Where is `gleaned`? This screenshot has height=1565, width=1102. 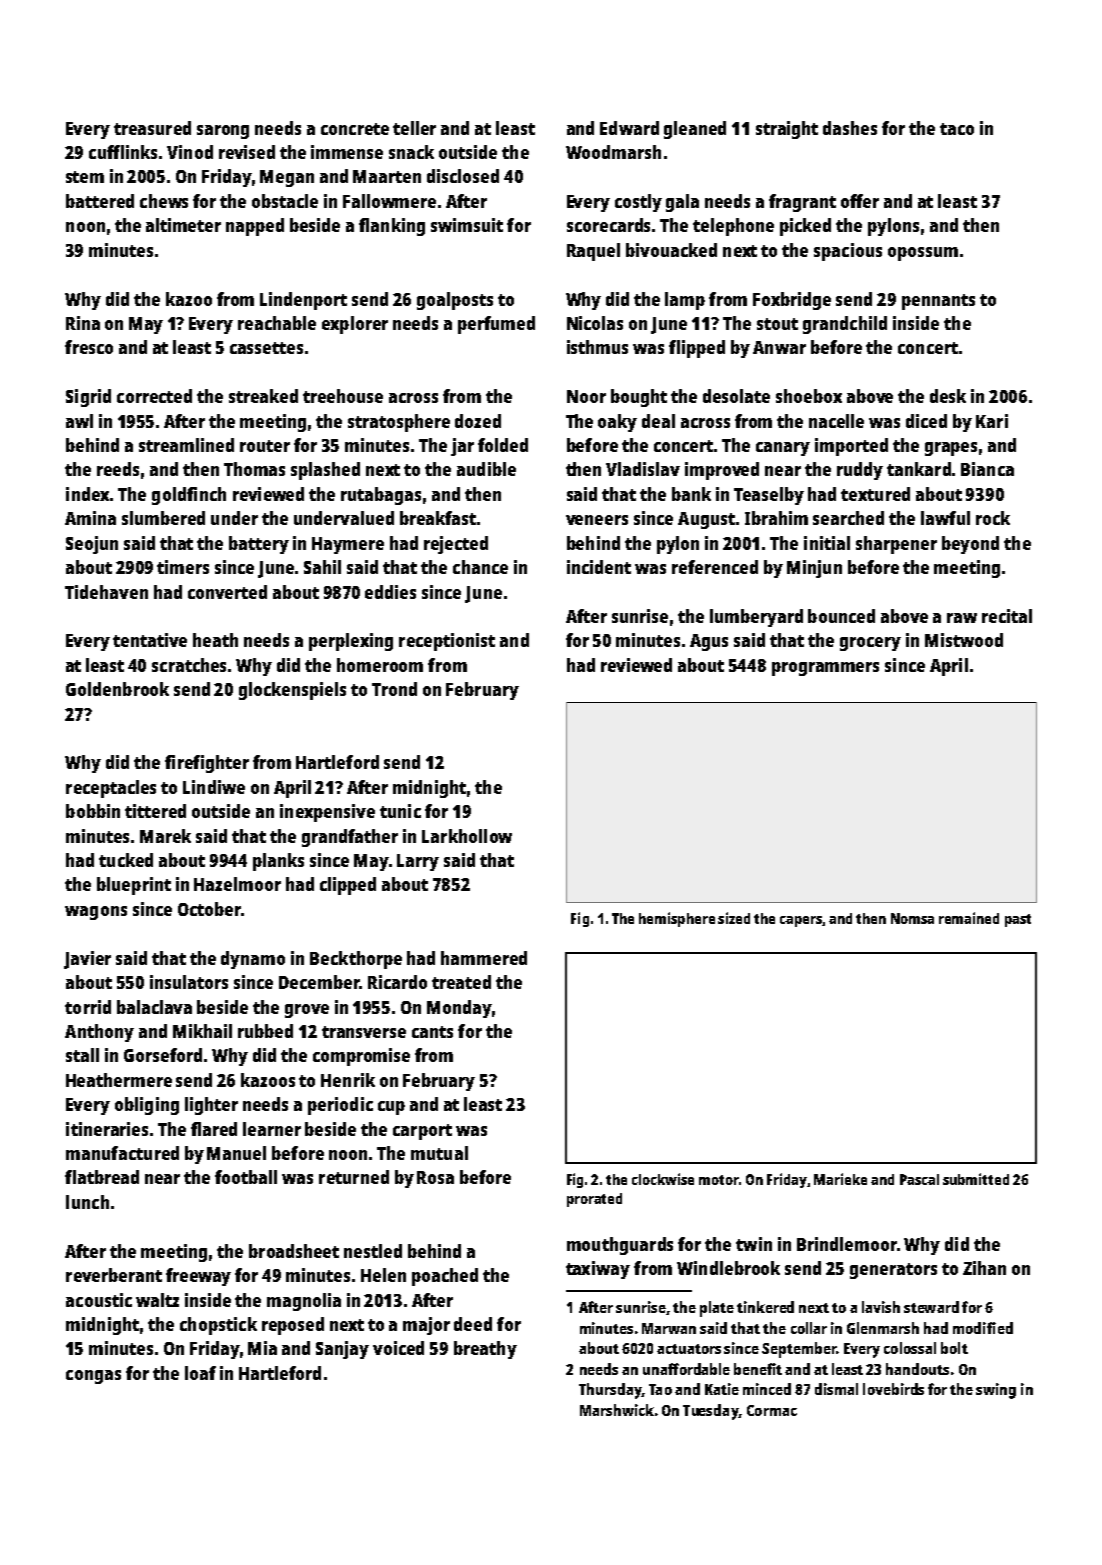 gleaned is located at coordinates (695, 130).
